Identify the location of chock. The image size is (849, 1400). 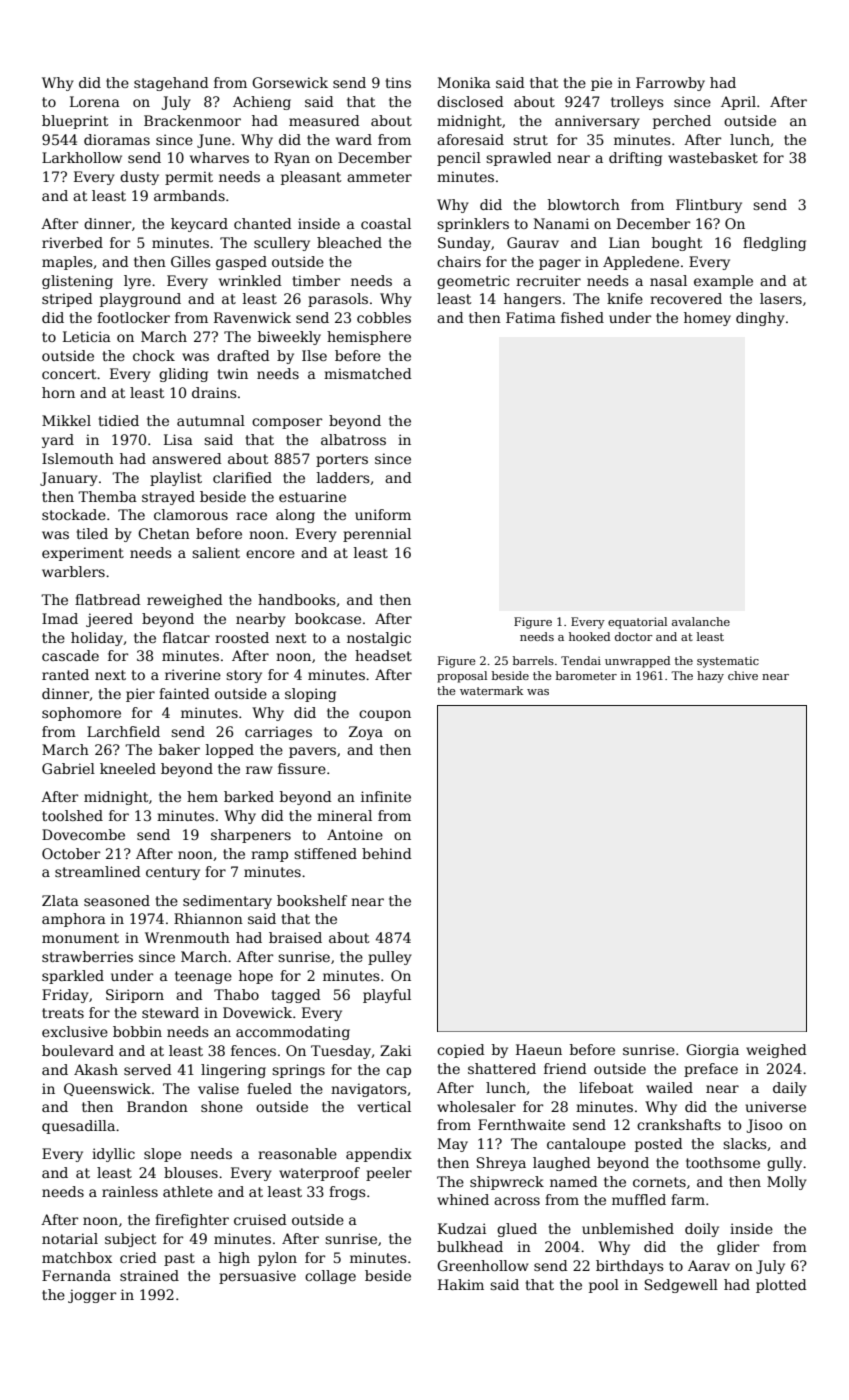
(154, 355).
